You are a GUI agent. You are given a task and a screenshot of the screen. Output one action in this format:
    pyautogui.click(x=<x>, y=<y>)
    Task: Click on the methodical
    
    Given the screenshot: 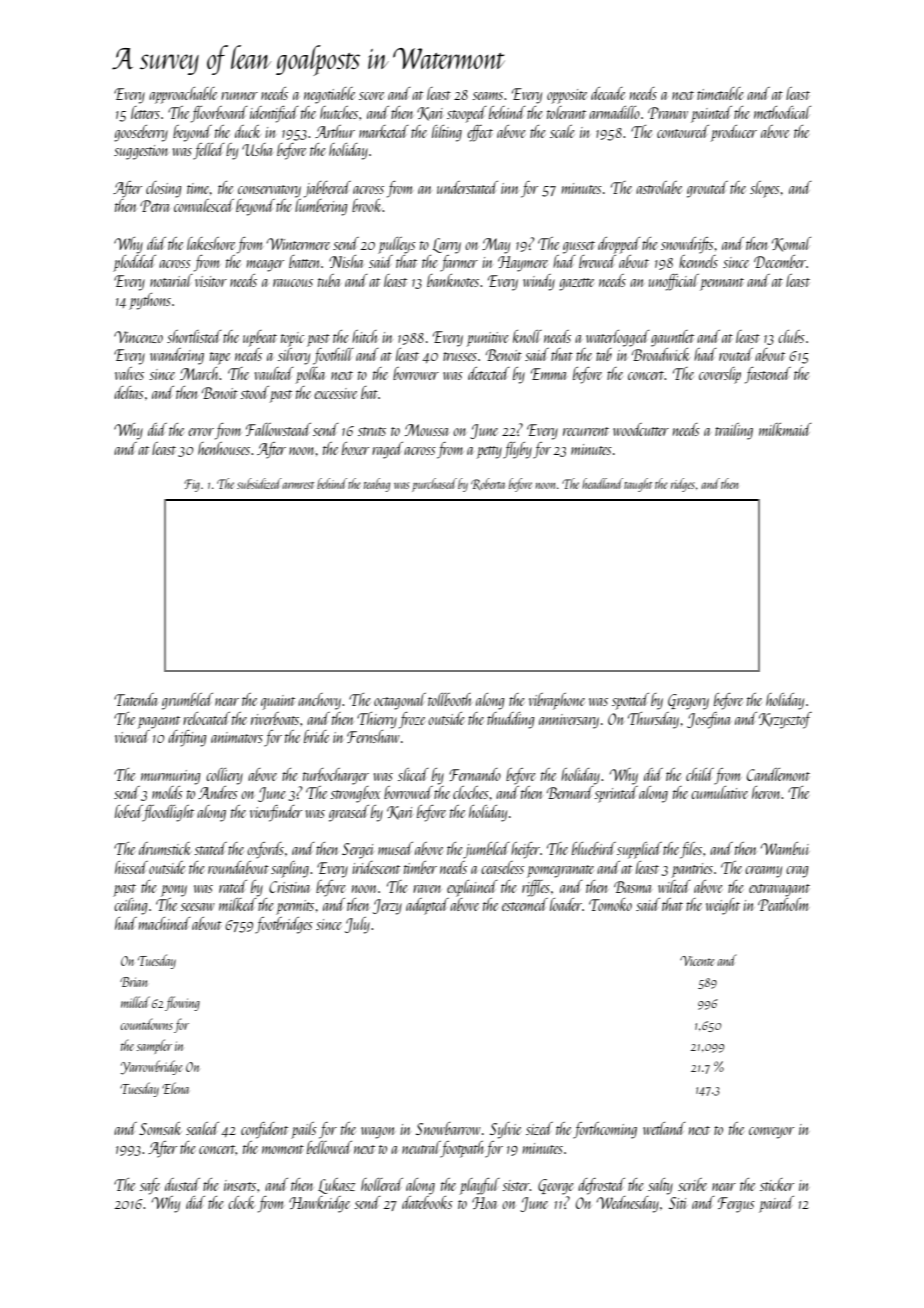 What is the action you would take?
    pyautogui.click(x=782, y=112)
